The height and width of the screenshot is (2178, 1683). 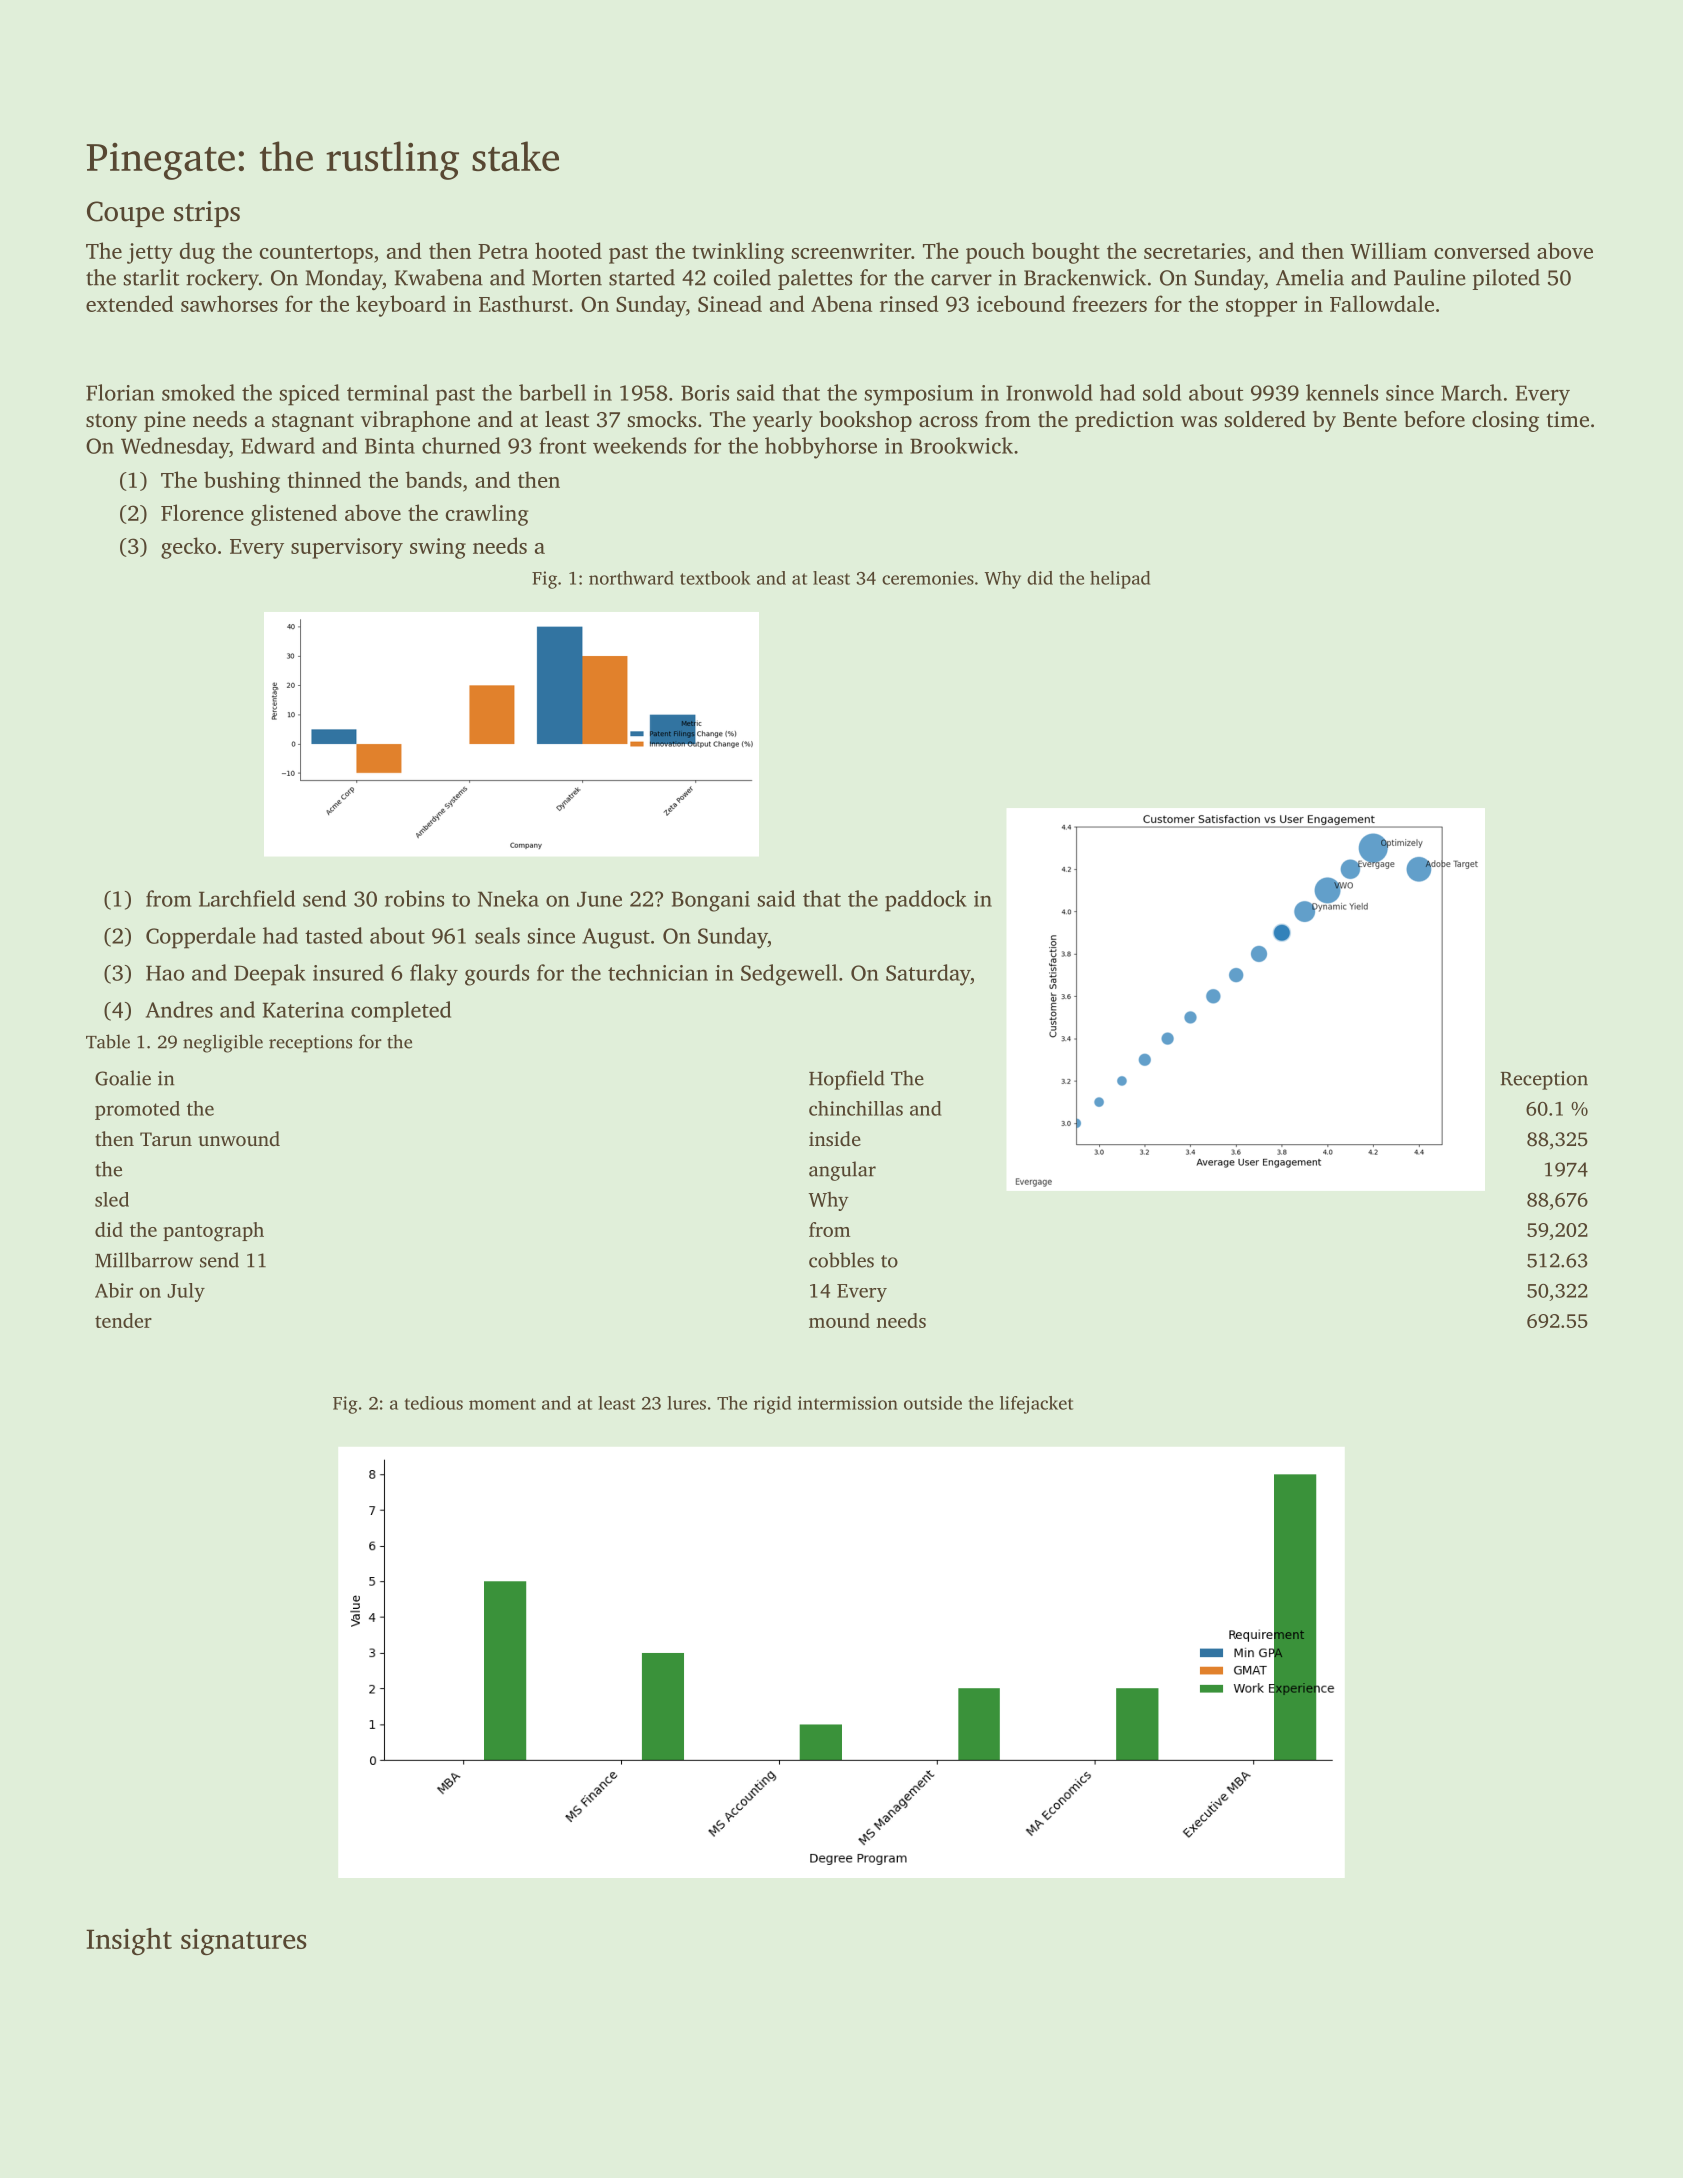 What do you see at coordinates (856, 1108) in the screenshot?
I see `chinchillas` at bounding box center [856, 1108].
